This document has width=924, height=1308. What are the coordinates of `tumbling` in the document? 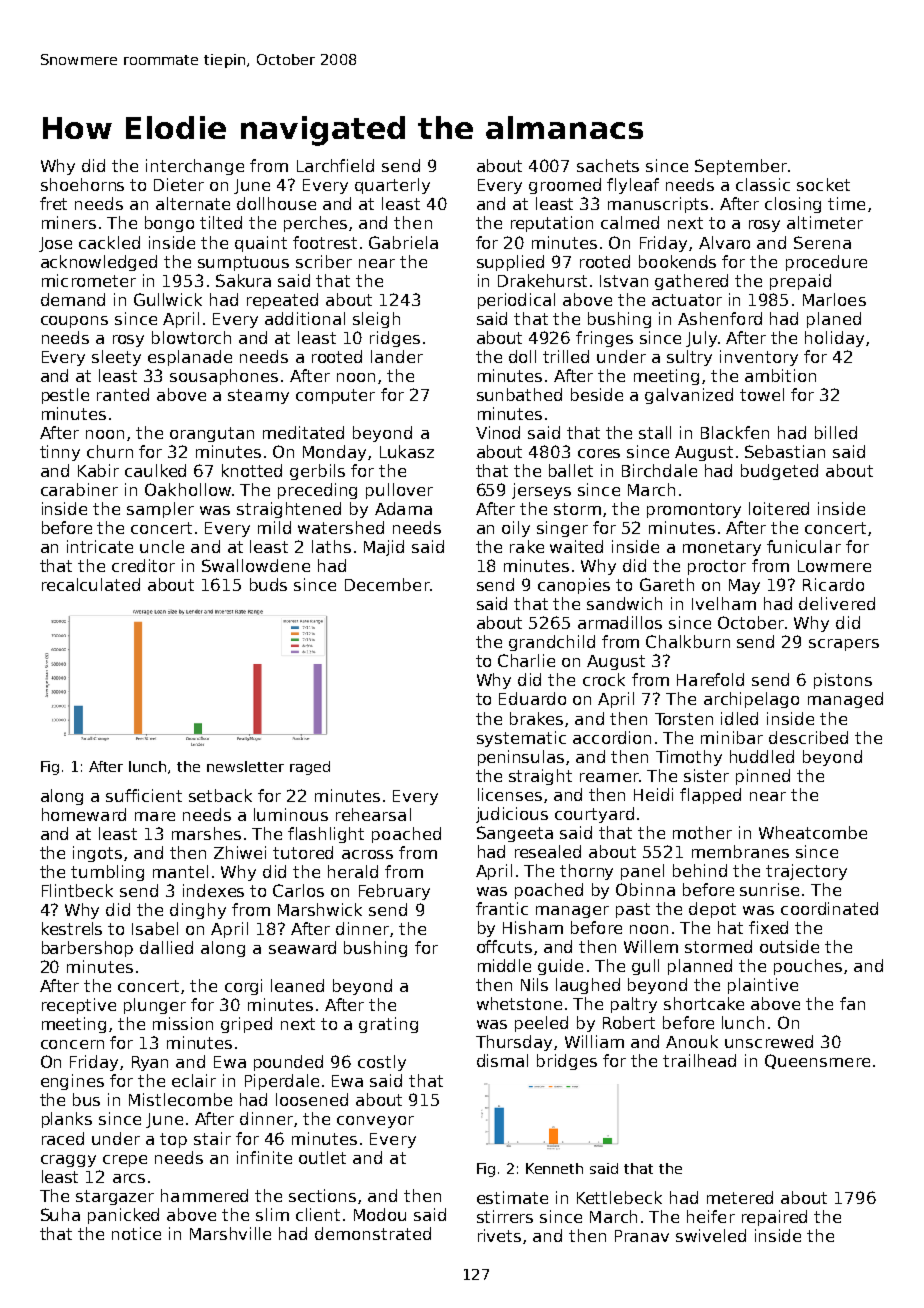 It's located at (107, 873).
